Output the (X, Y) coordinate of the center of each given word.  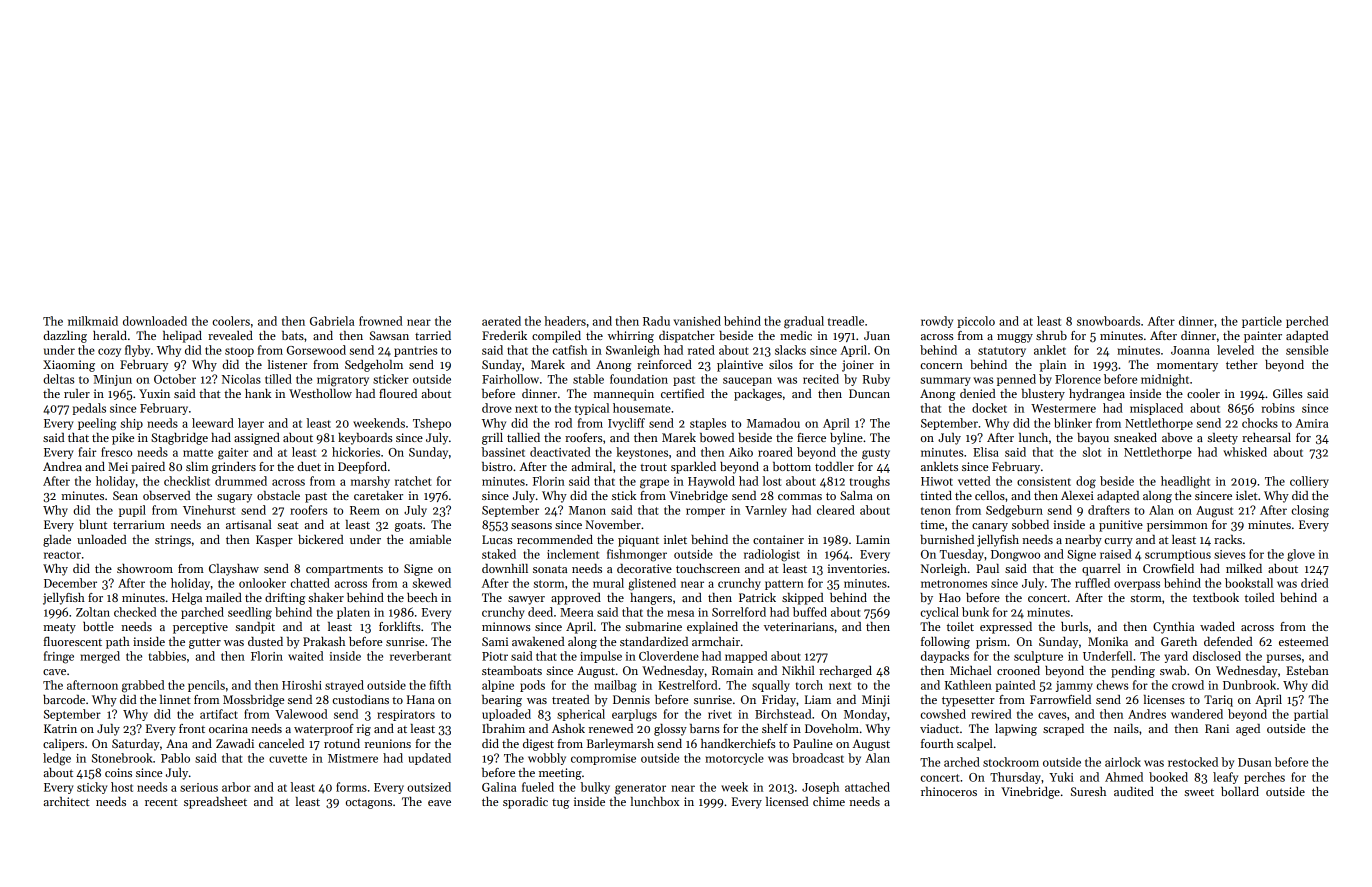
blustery (1043, 395)
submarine (653, 626)
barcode (64, 699)
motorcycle (734, 759)
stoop (239, 352)
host (122, 787)
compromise (603, 759)
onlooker (262, 583)
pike (123, 439)
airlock (1123, 762)
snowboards (1108, 321)
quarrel (1101, 570)
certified (682, 393)
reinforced (664, 364)
